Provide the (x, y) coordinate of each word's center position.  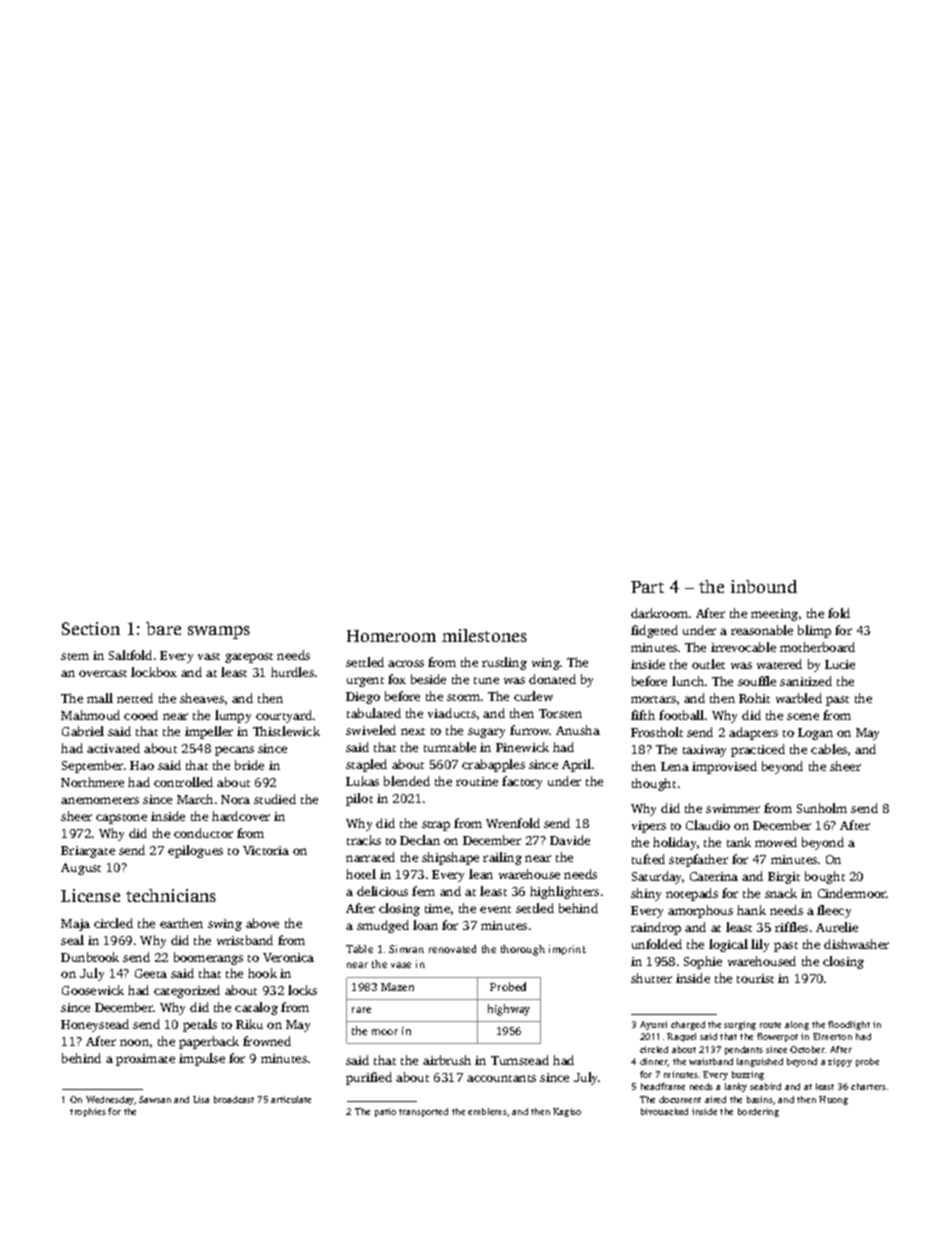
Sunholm (822, 808)
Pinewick (522, 747)
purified (369, 1078)
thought (654, 784)
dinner (654, 1062)
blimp (814, 631)
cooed (141, 715)
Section (91, 628)
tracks (364, 840)
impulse (202, 1059)
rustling (504, 663)
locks (302, 990)
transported (423, 1112)
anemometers (100, 800)
